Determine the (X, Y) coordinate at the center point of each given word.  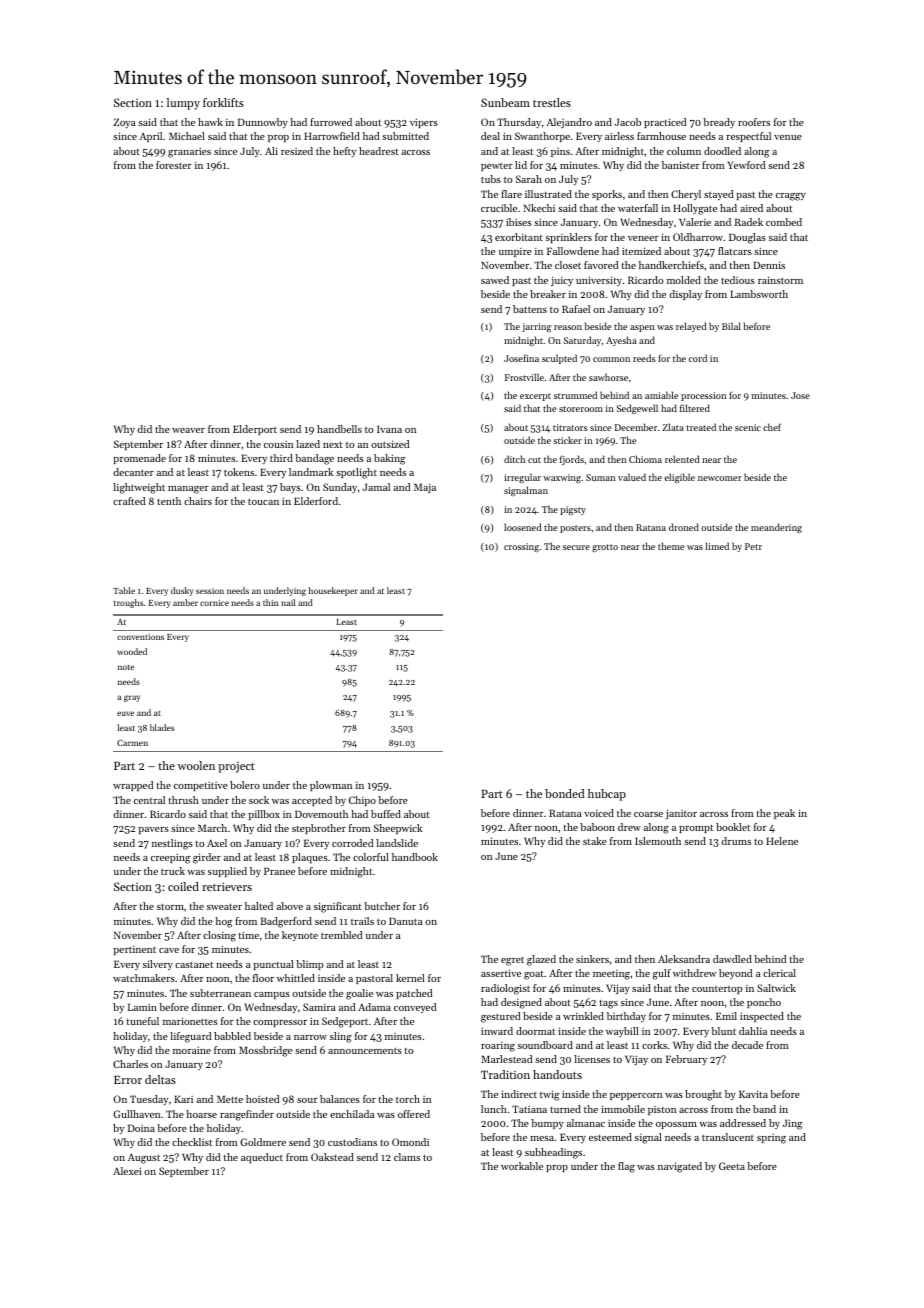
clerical (779, 973)
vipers (424, 123)
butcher (382, 906)
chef (772, 427)
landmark (311, 472)
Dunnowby (263, 123)
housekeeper (333, 591)
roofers (754, 122)
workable (522, 1166)
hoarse (201, 1114)
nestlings (172, 844)
